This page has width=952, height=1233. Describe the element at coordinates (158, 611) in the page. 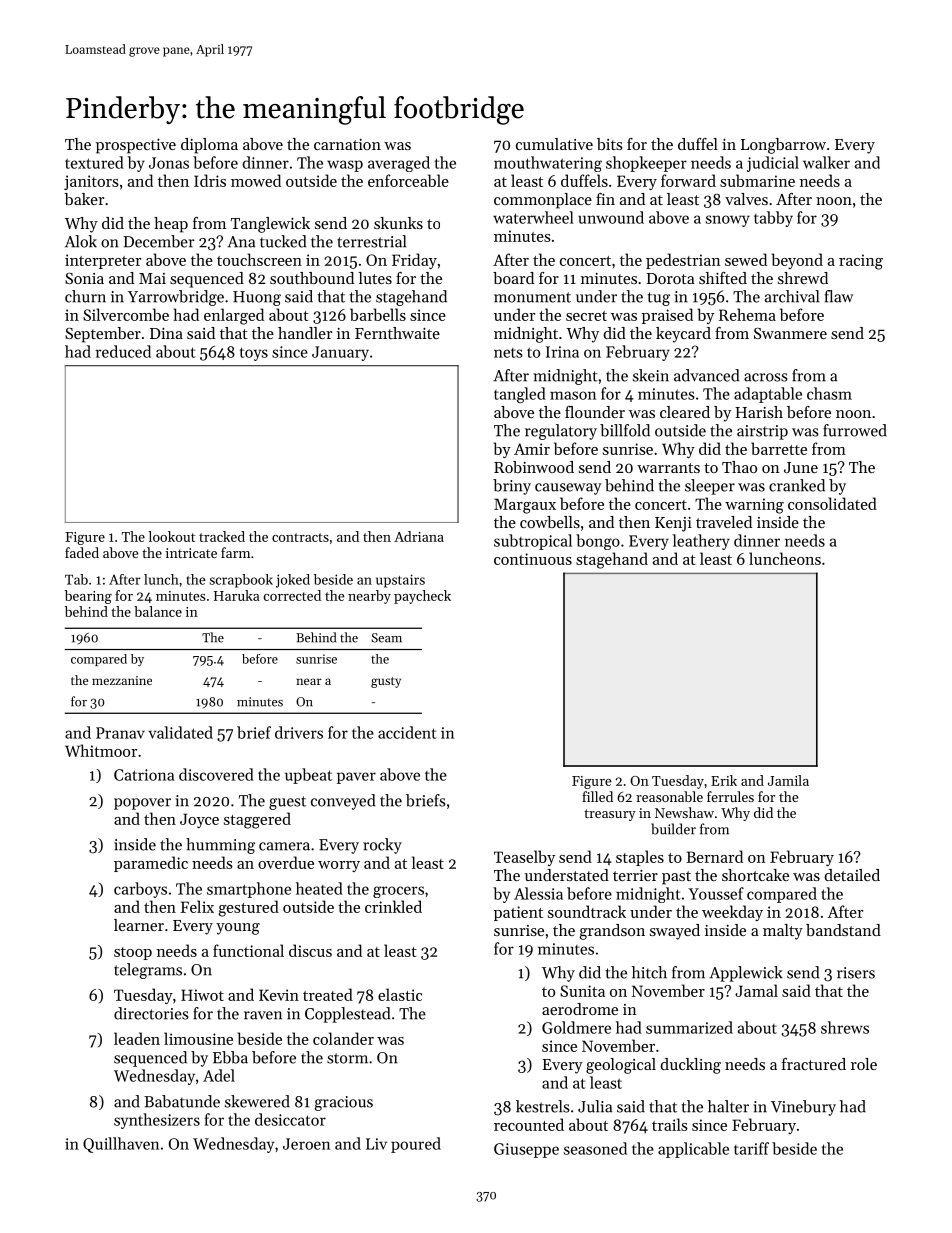

I see `balance` at that location.
